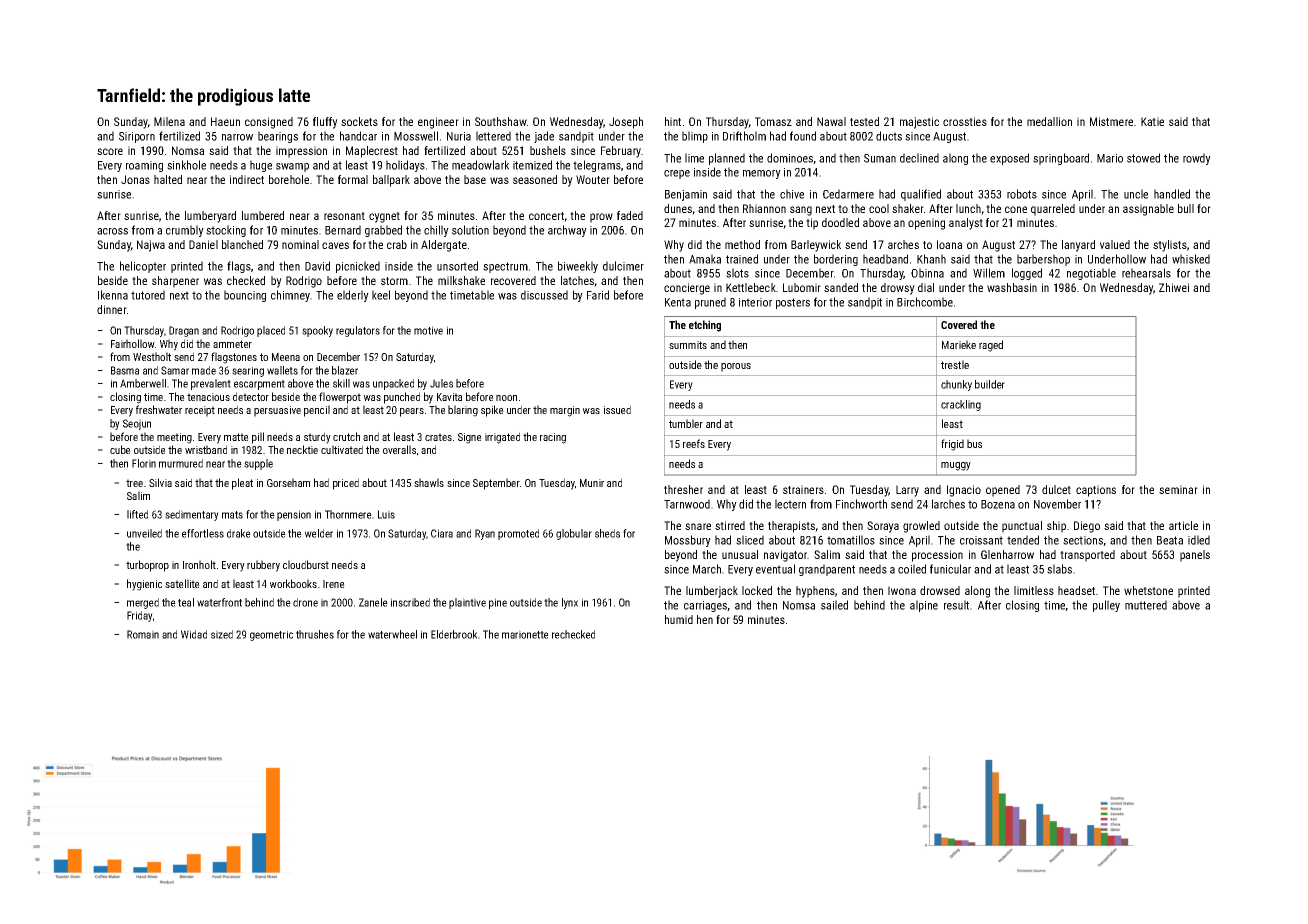  Describe the element at coordinates (990, 384) in the document. I see `builder` at that location.
